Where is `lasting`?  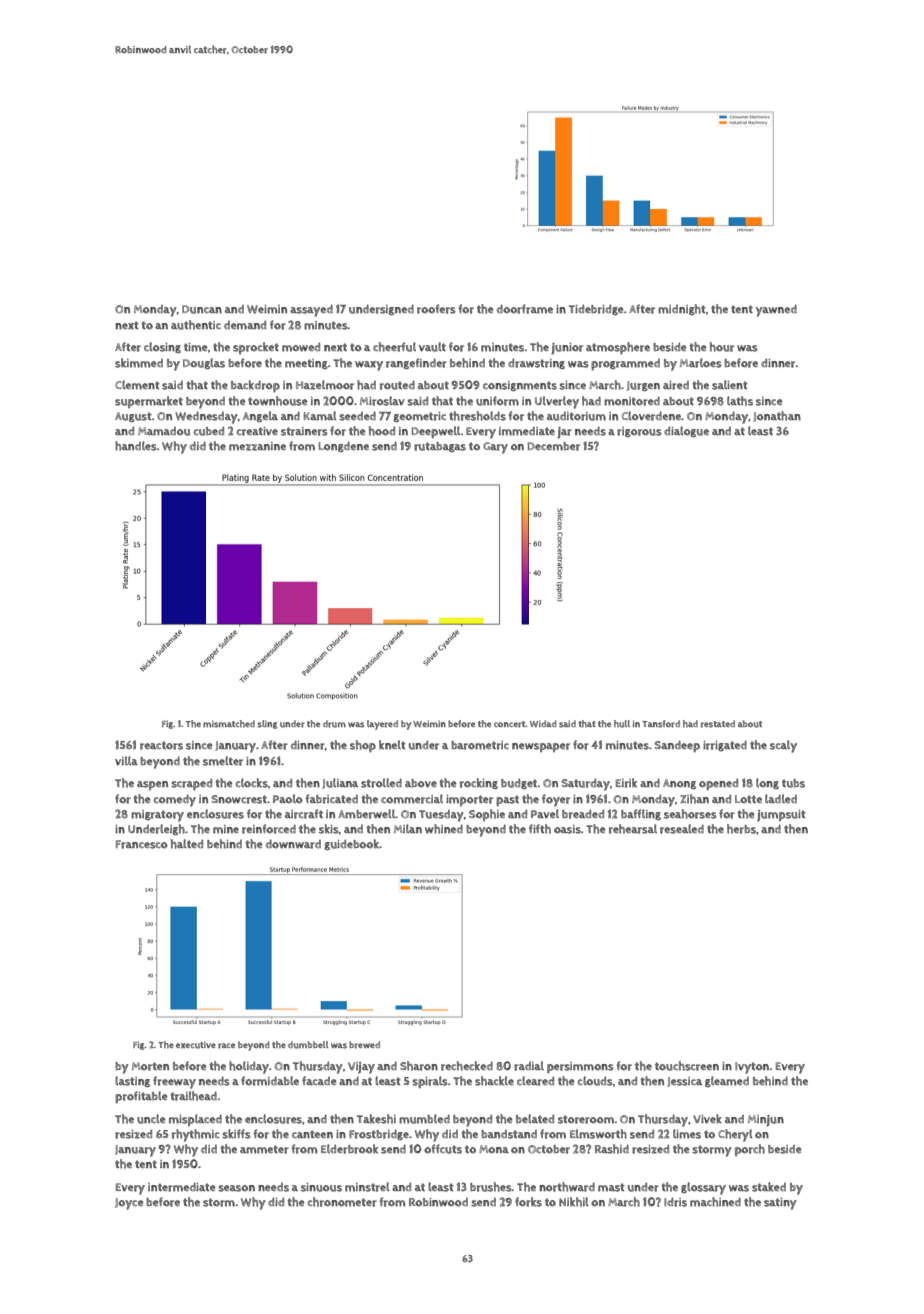 lasting is located at coordinates (132, 1081).
